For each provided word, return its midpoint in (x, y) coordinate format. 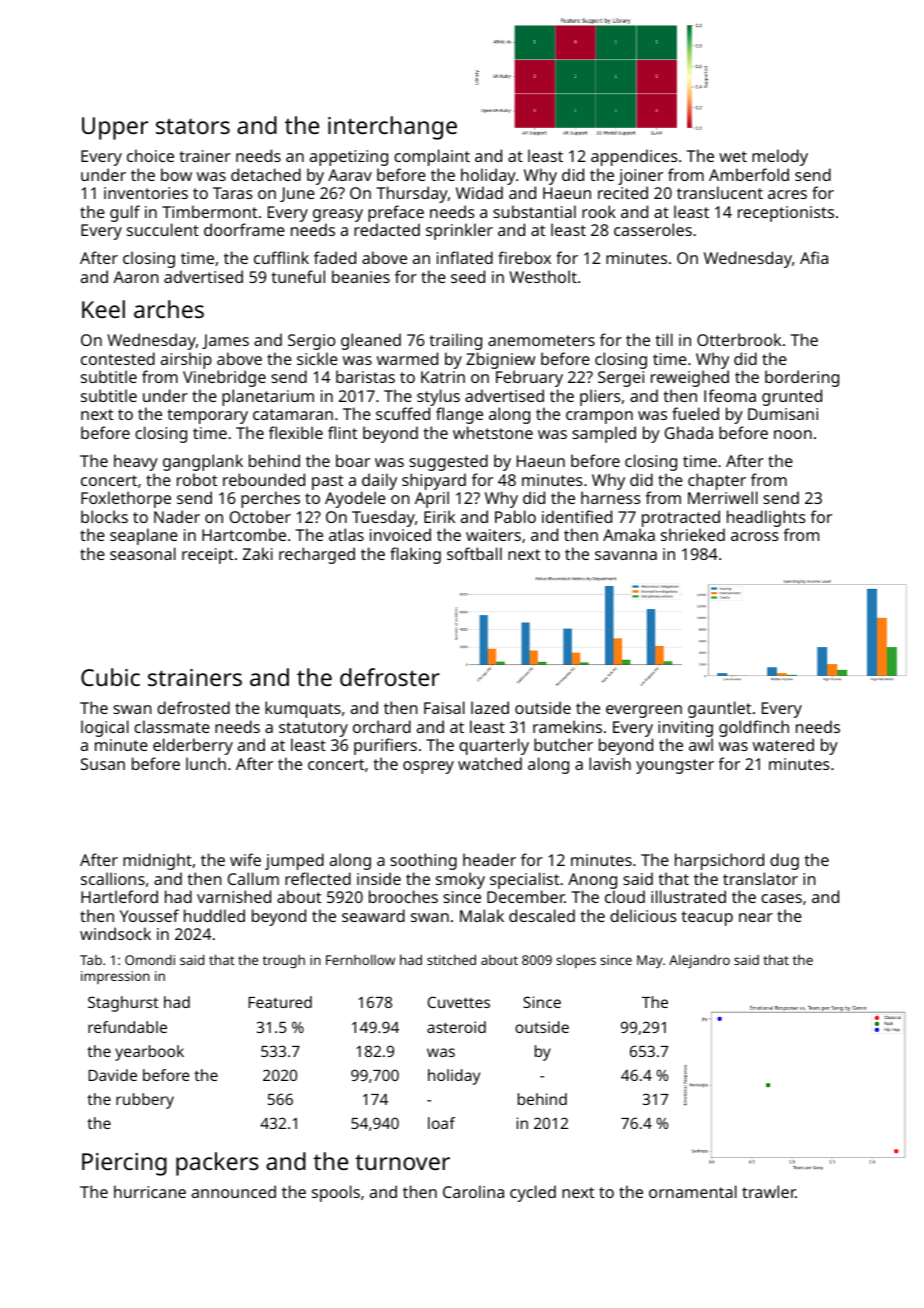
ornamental (693, 1191)
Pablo (515, 516)
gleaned (371, 341)
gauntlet (720, 709)
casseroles (653, 229)
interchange (392, 128)
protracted (681, 518)
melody (780, 157)
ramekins (567, 726)
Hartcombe (244, 534)
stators (193, 126)
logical (105, 728)
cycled (533, 1193)
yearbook (149, 1053)
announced (234, 1191)
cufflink (281, 257)
